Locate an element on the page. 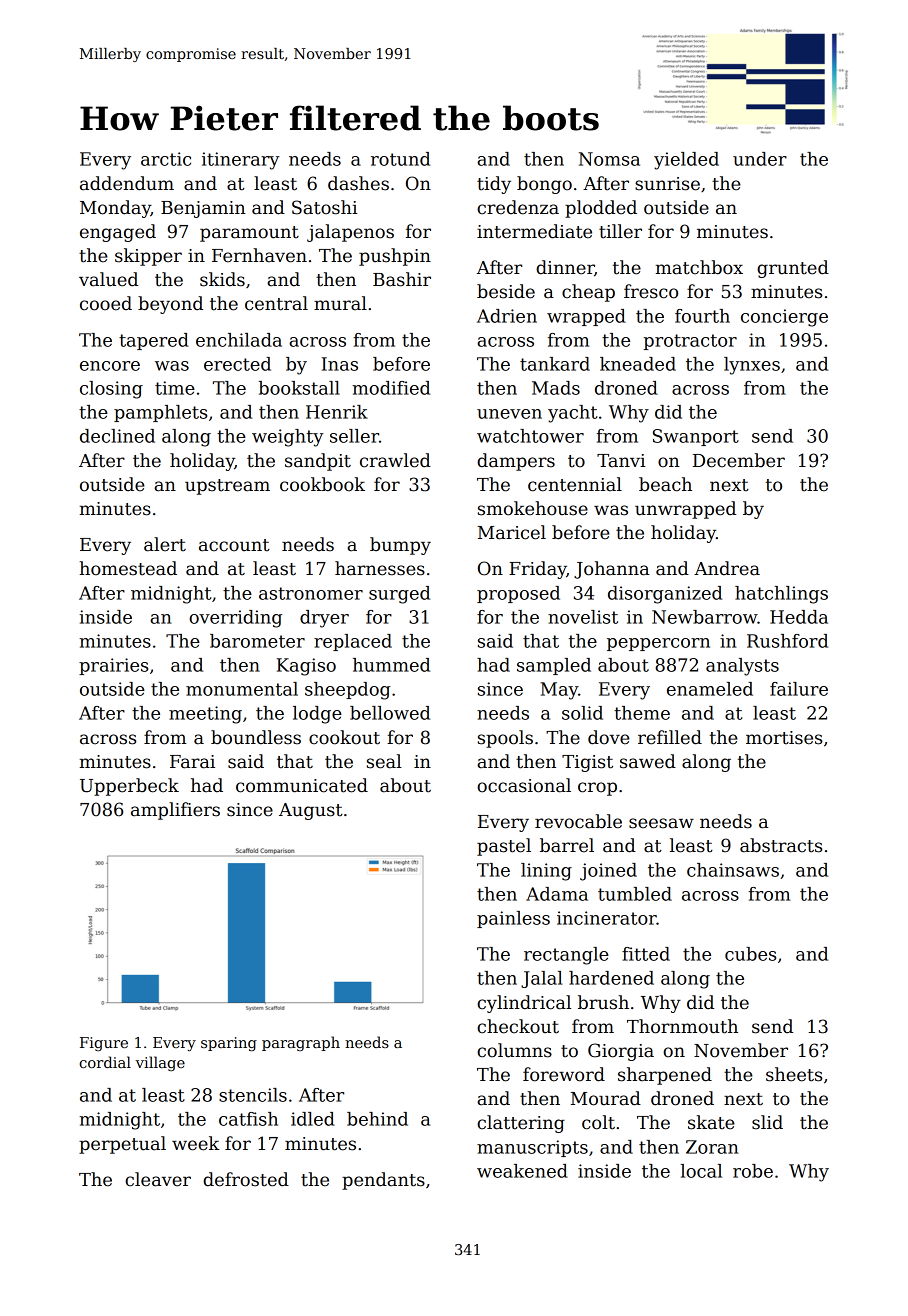 The height and width of the document is (1316, 908). Nomsa is located at coordinates (609, 159).
